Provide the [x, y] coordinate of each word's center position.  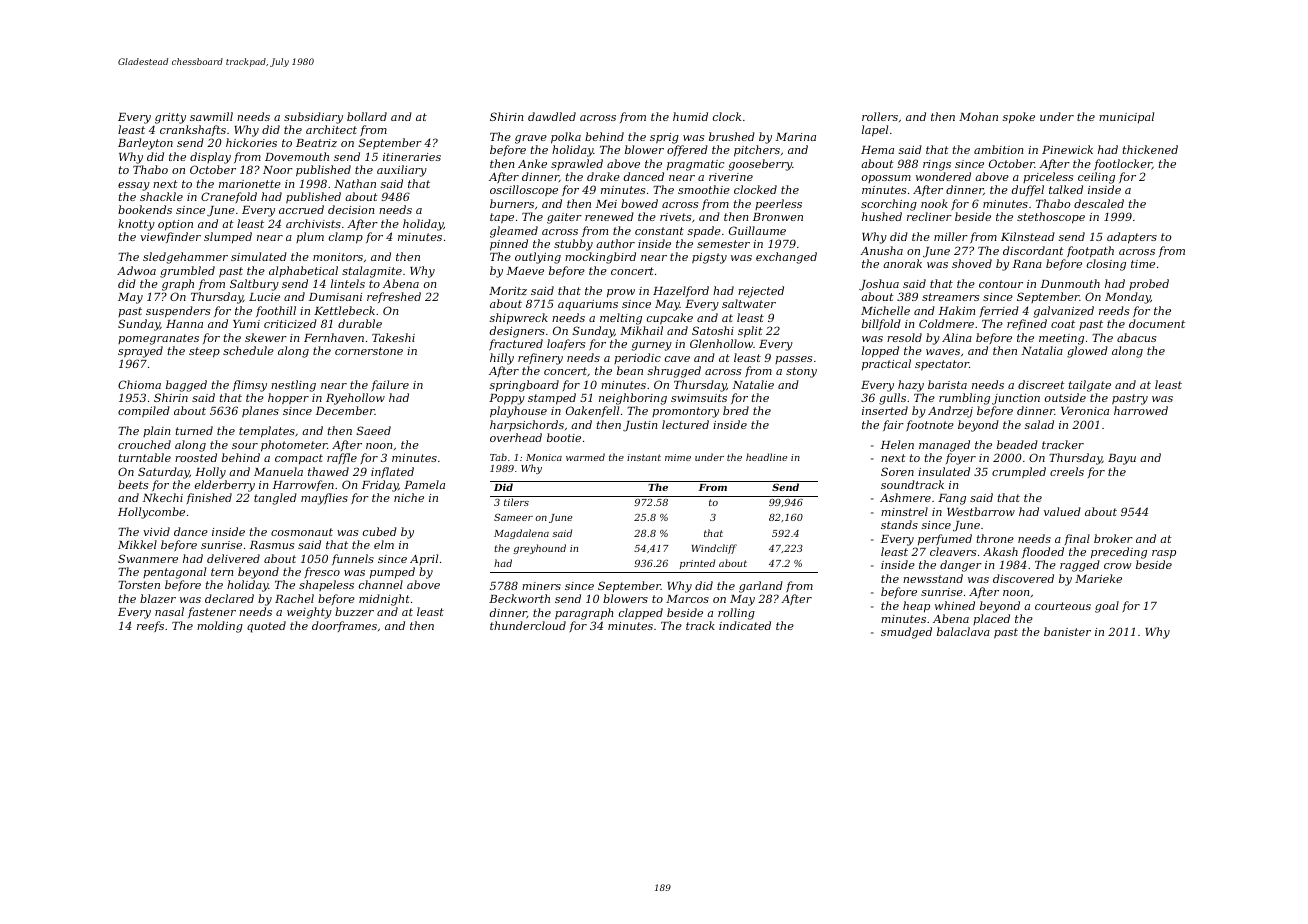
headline [766, 457]
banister [1067, 631]
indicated [745, 625]
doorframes [344, 626]
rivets [675, 217]
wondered [943, 176]
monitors [338, 257]
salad [1039, 424]
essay [134, 186]
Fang [952, 499]
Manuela [278, 471]
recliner [929, 216]
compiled [144, 411]
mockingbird [600, 258]
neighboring [633, 399]
